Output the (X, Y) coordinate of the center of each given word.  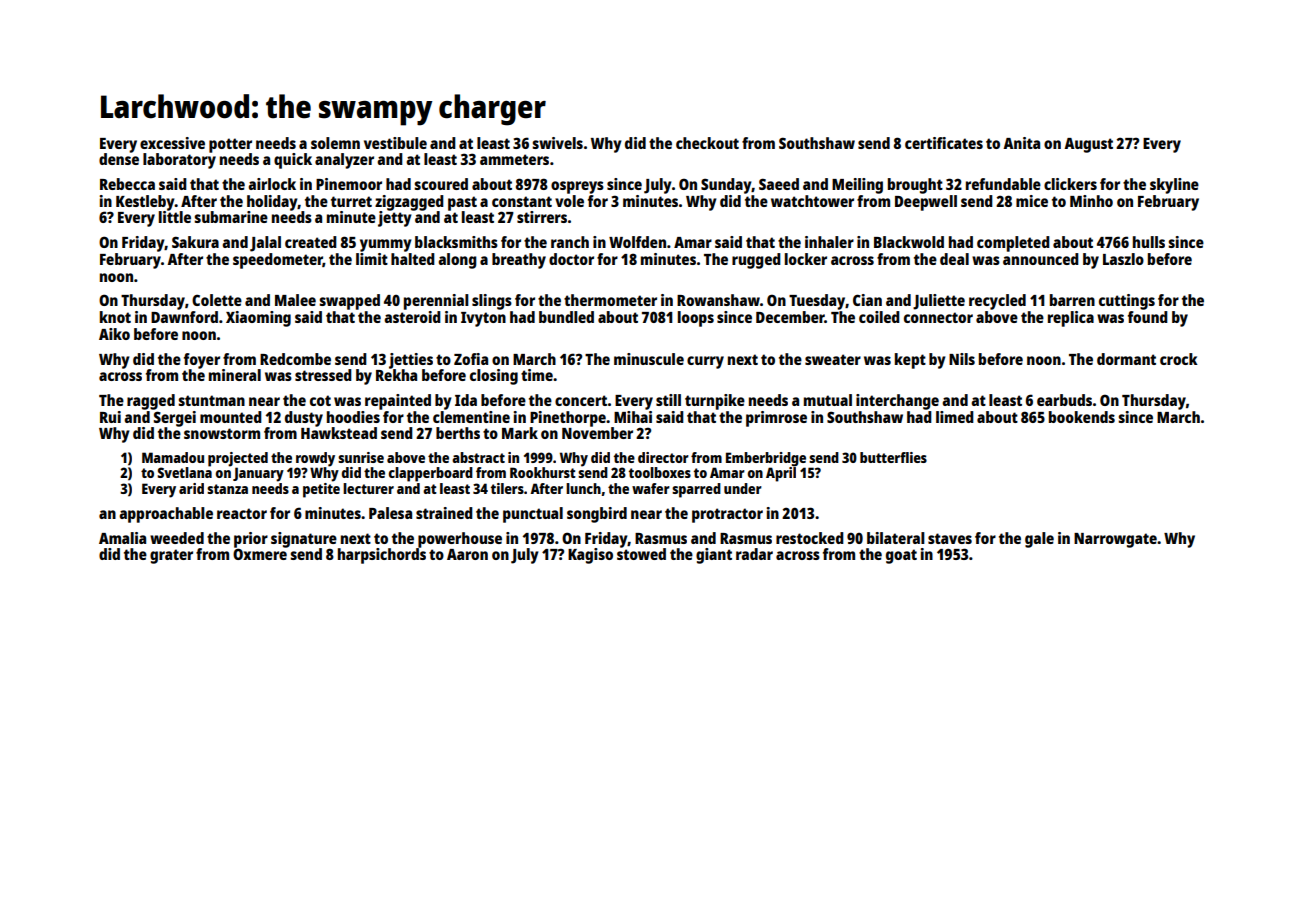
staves (950, 538)
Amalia (122, 538)
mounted (231, 417)
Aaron (467, 554)
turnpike (715, 402)
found (1148, 317)
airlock (272, 184)
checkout (707, 143)
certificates (944, 143)
